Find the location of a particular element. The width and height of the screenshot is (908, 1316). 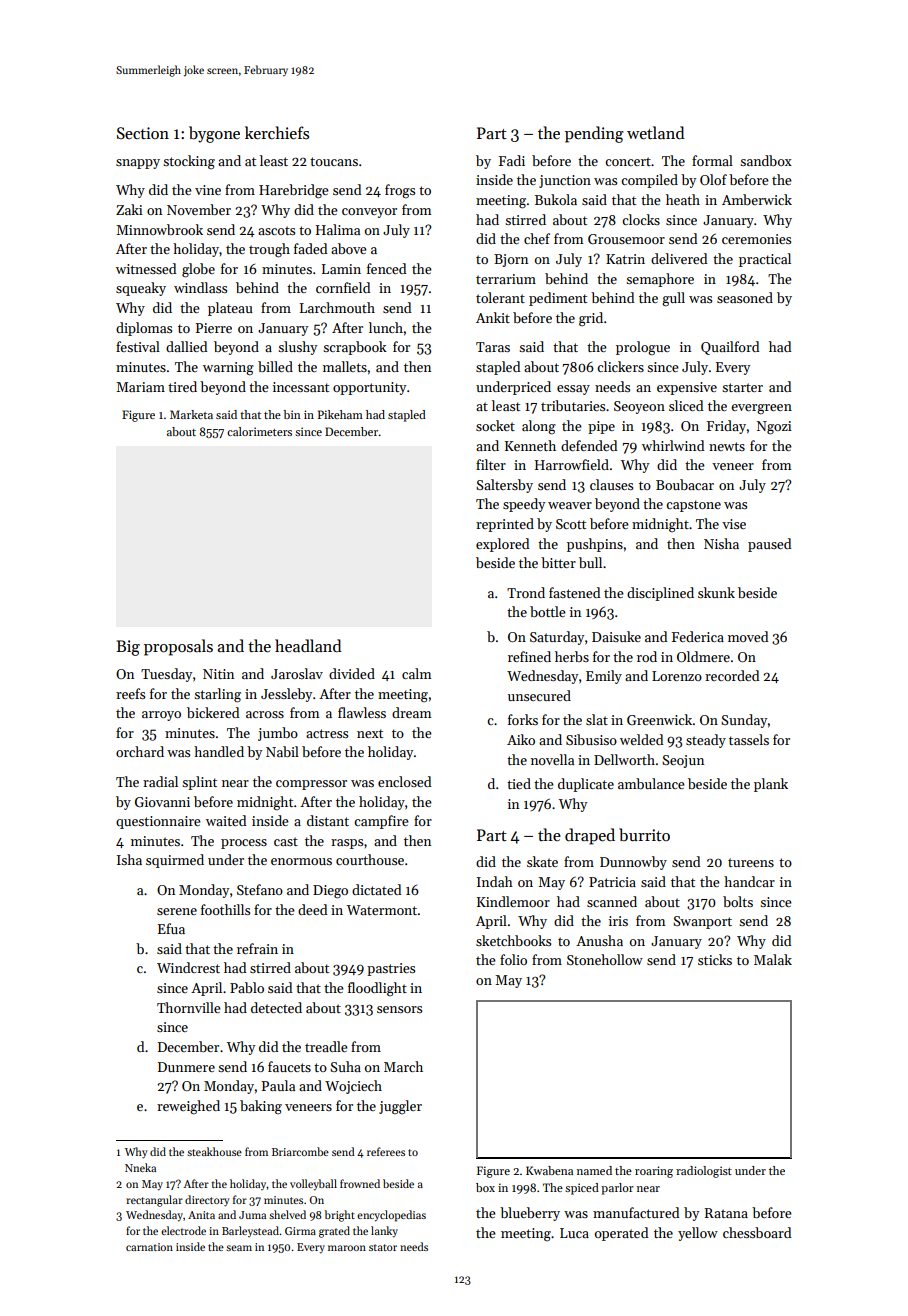

Sunday is located at coordinates (744, 721).
